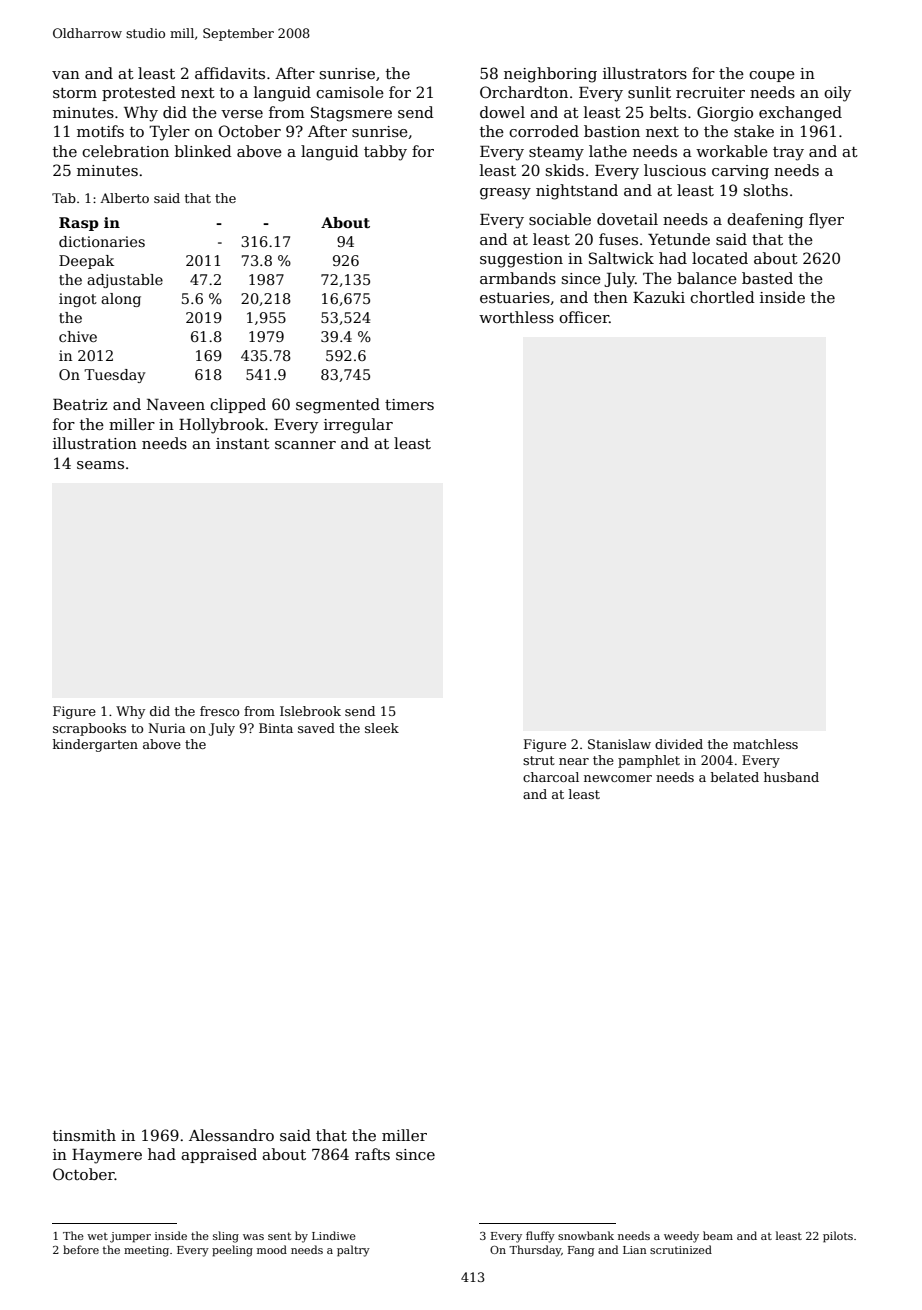 The height and width of the screenshot is (1310, 922). What do you see at coordinates (276, 728) in the screenshot?
I see `Binta` at bounding box center [276, 728].
